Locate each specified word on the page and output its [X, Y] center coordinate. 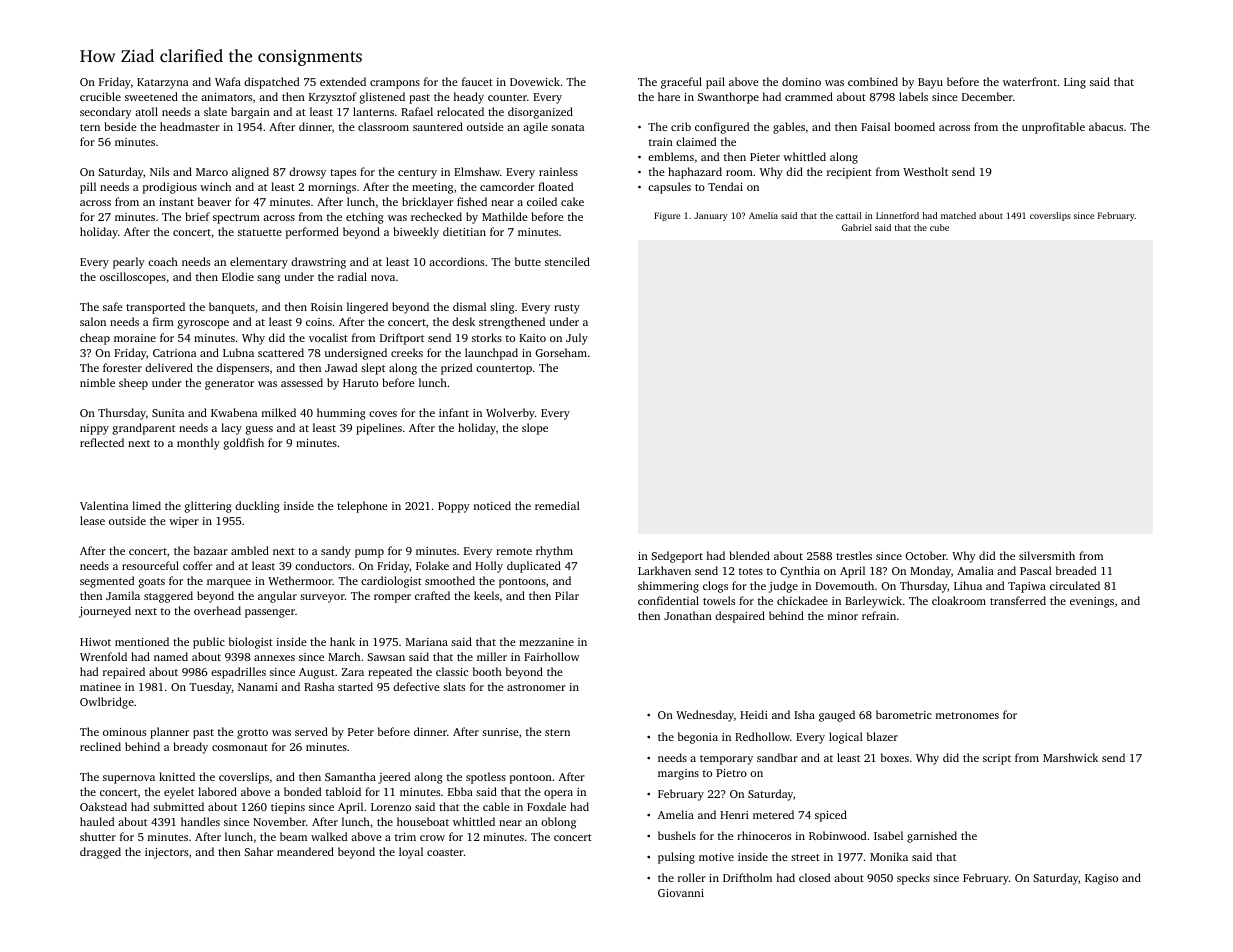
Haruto [360, 383]
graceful [681, 83]
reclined [100, 746]
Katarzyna [162, 83]
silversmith [1047, 555]
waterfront [1030, 81]
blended [750, 555]
